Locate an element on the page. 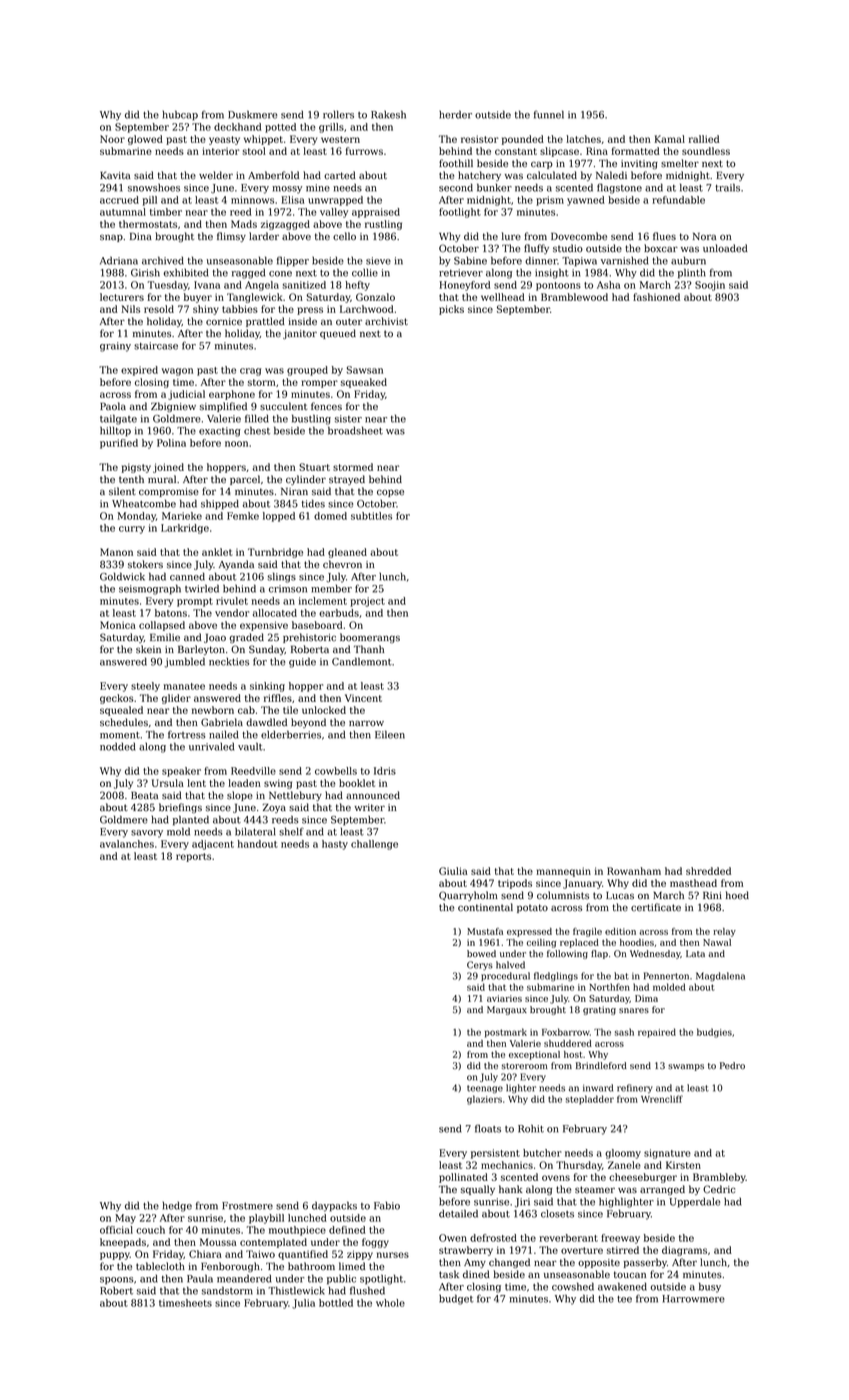  thermostats is located at coordinates (148, 224).
